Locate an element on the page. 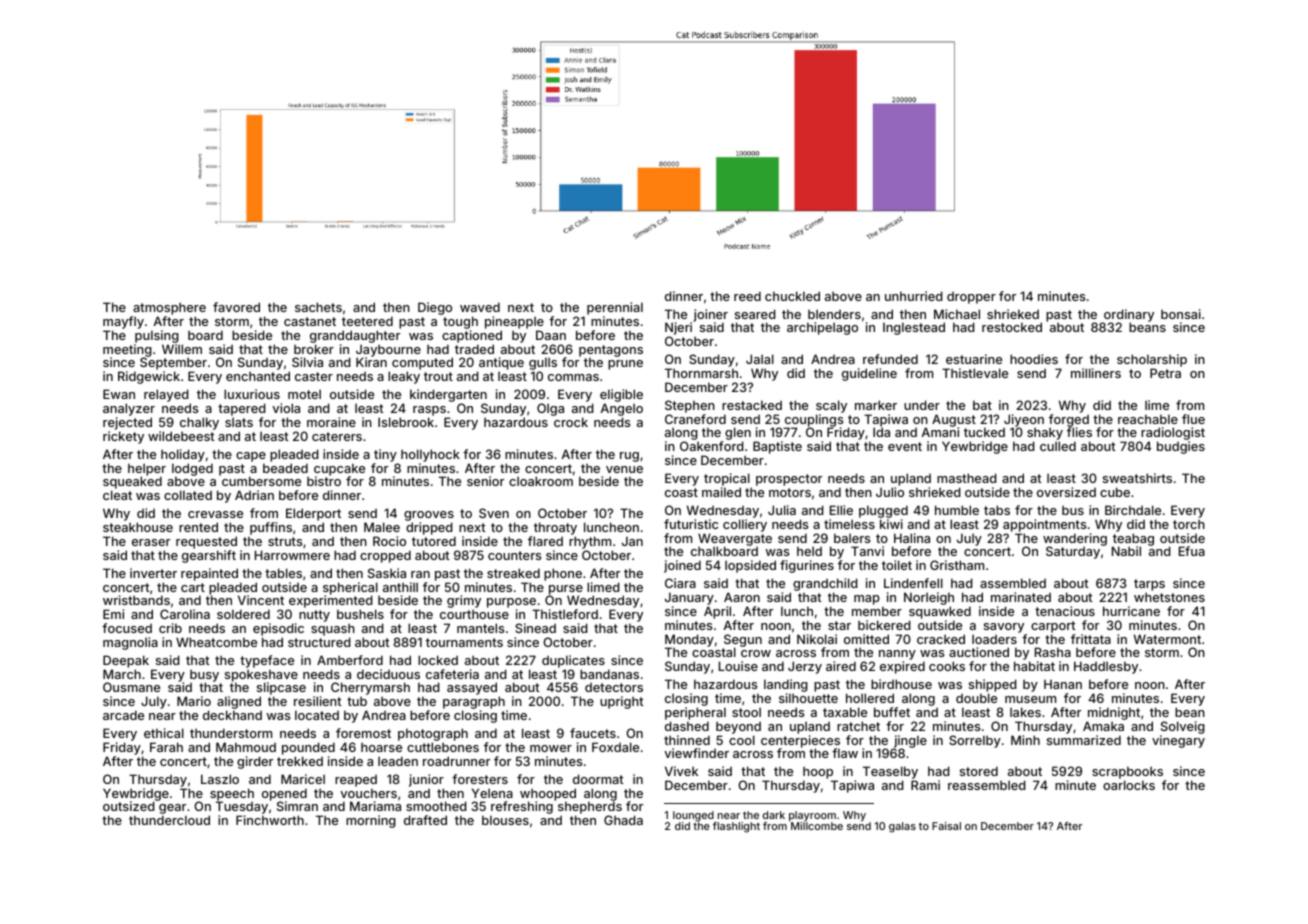 The width and height of the image is (1308, 924). Efua is located at coordinates (1192, 551).
